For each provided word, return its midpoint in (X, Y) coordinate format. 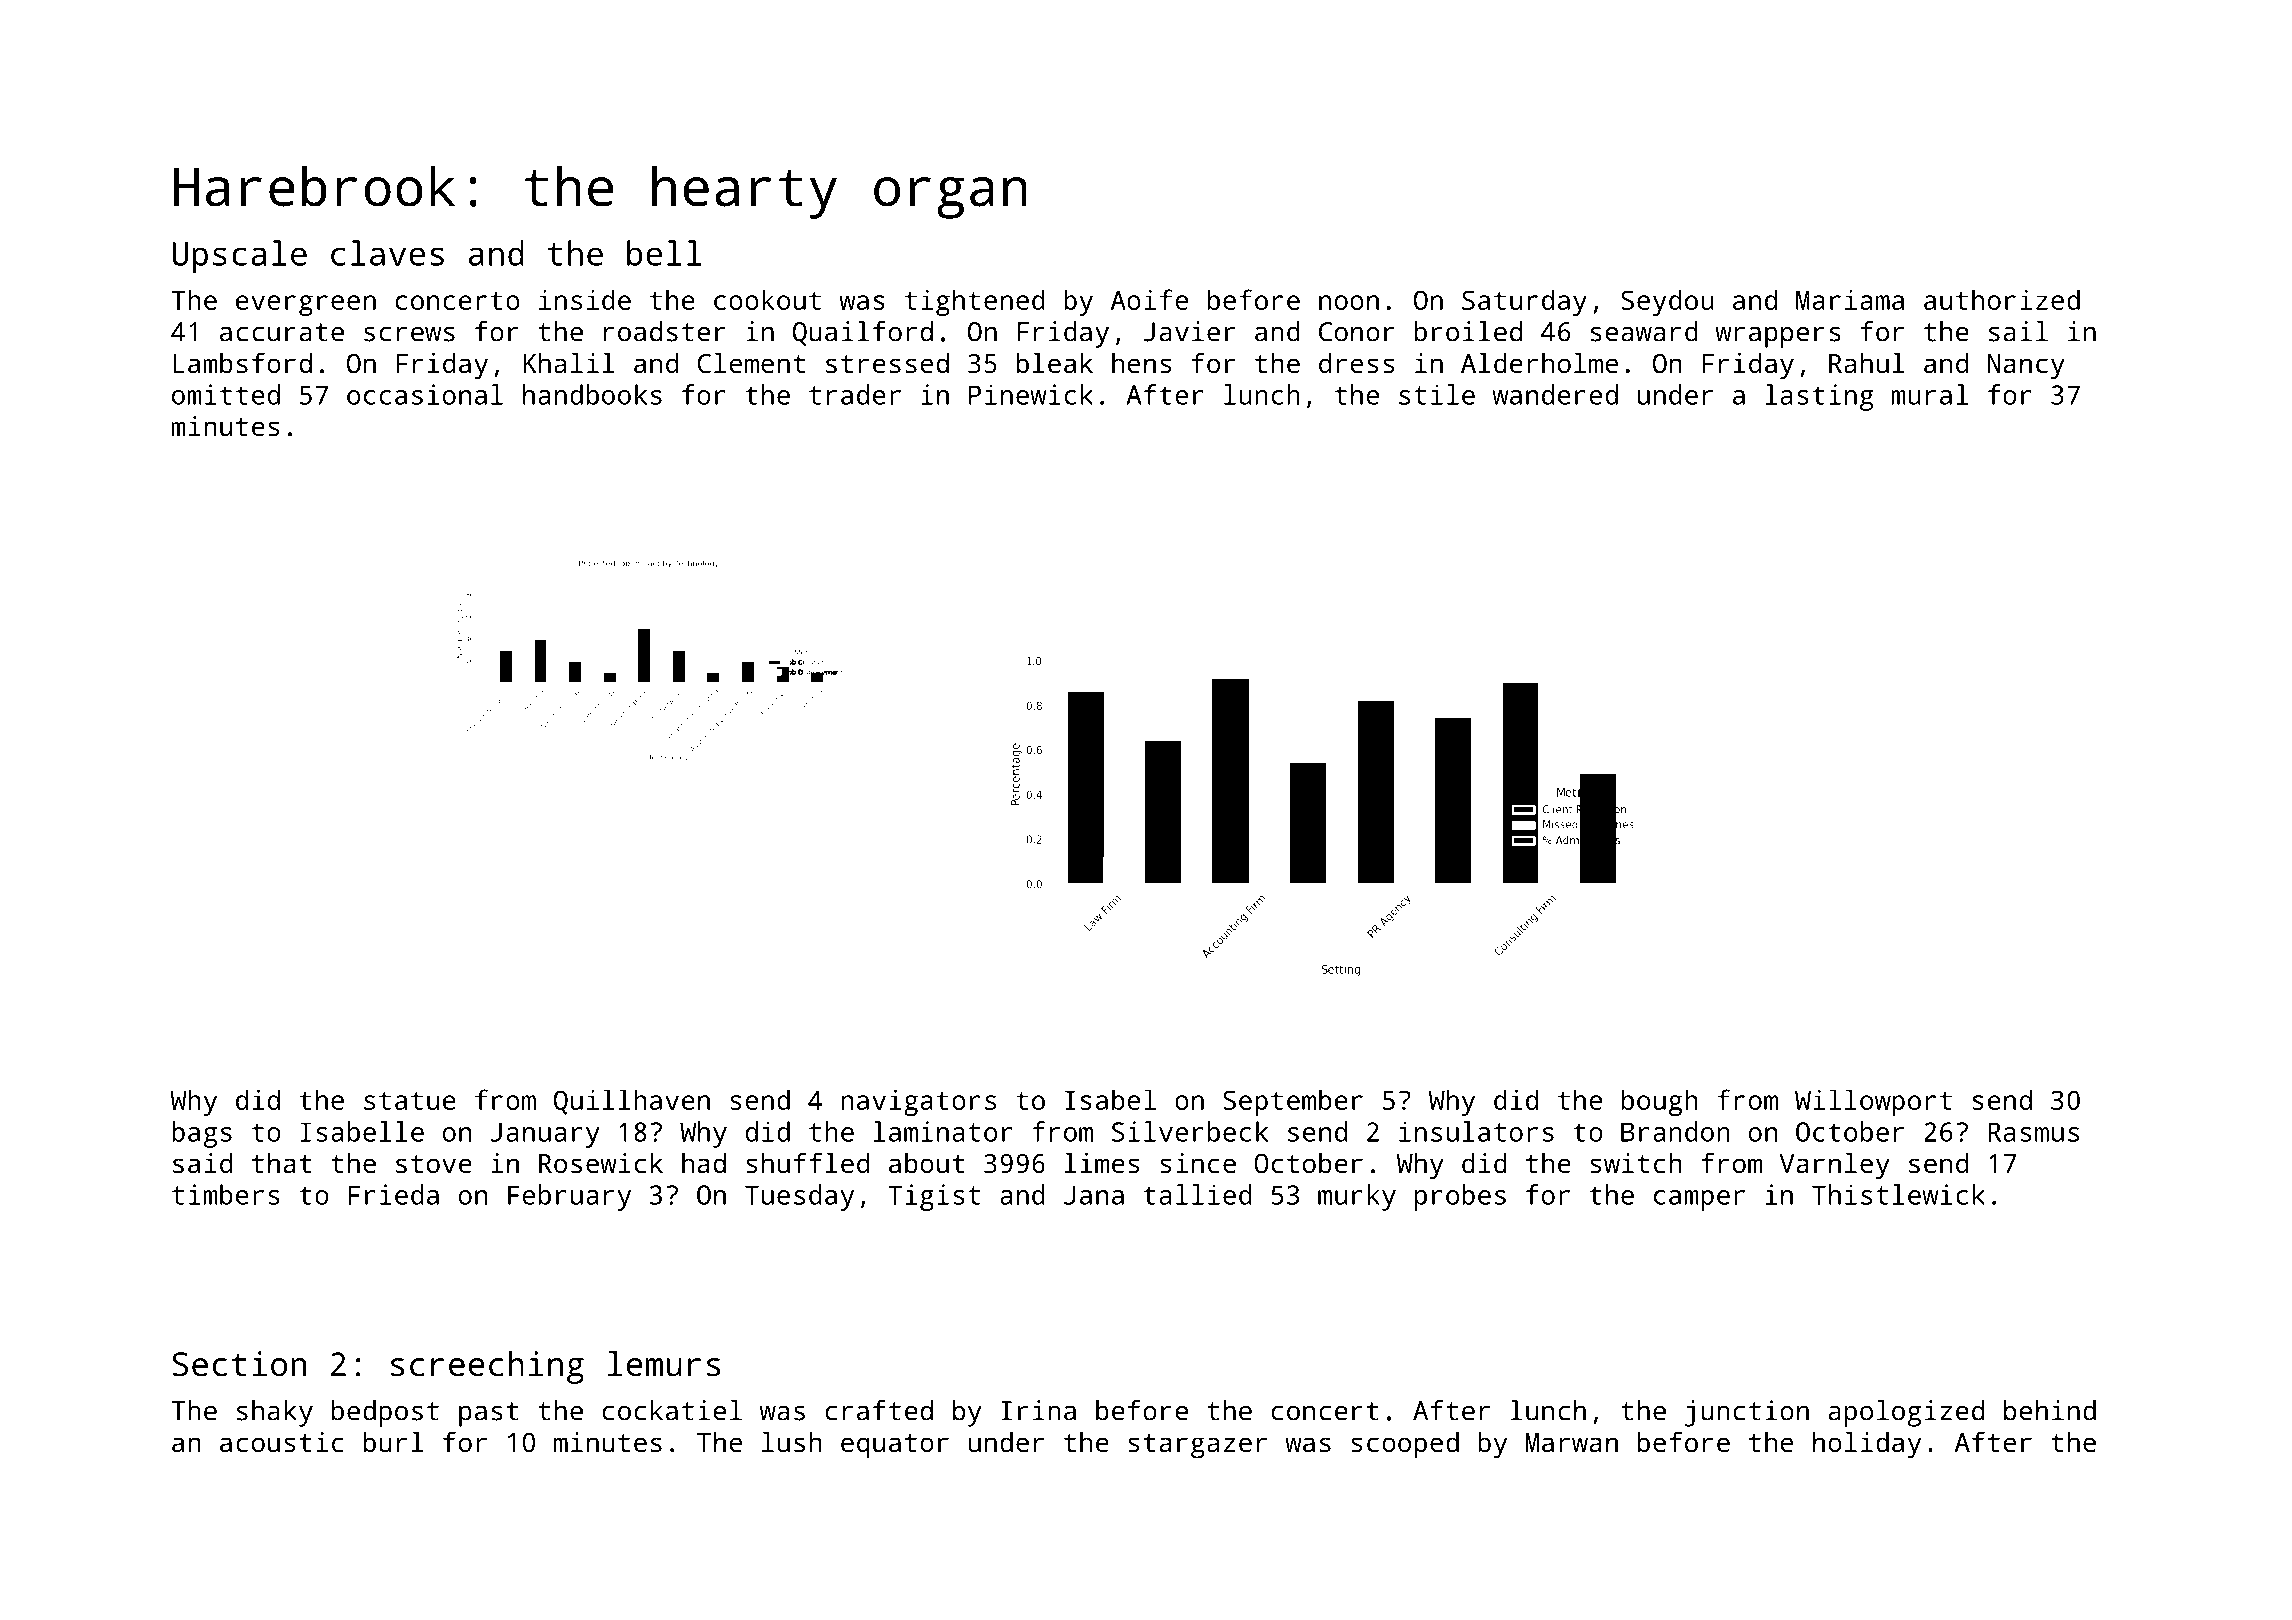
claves (387, 253)
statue (410, 1100)
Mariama (1850, 300)
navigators (918, 1102)
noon (1349, 302)
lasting (1819, 397)
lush (792, 1442)
